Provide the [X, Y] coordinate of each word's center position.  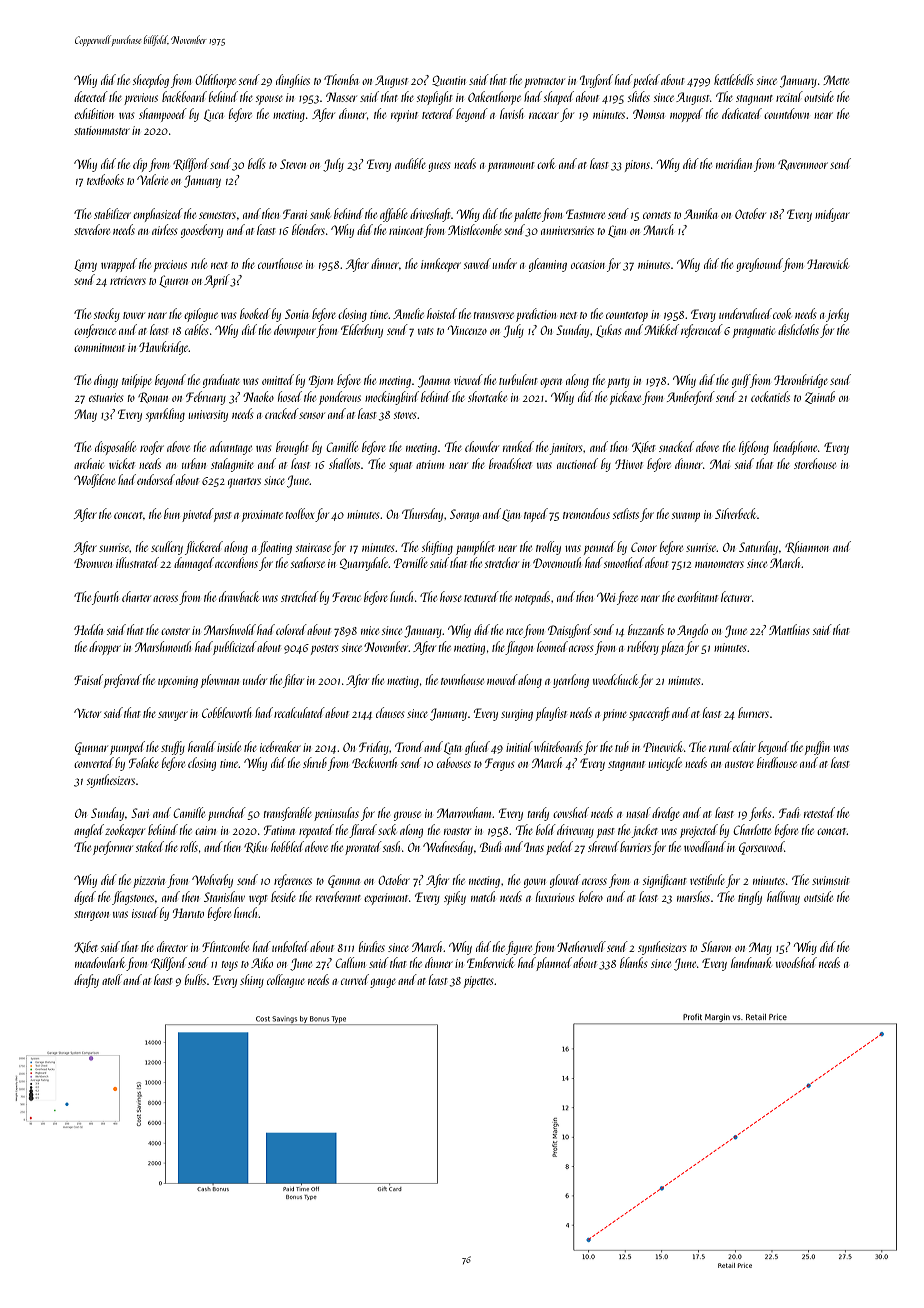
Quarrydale [364, 564]
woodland [705, 846]
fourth [105, 598]
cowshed [571, 812]
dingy [106, 381]
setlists [626, 513]
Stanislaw [224, 896]
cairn [205, 830]
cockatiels [770, 396]
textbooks [105, 179]
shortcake [487, 396]
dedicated [742, 113]
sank [320, 213]
